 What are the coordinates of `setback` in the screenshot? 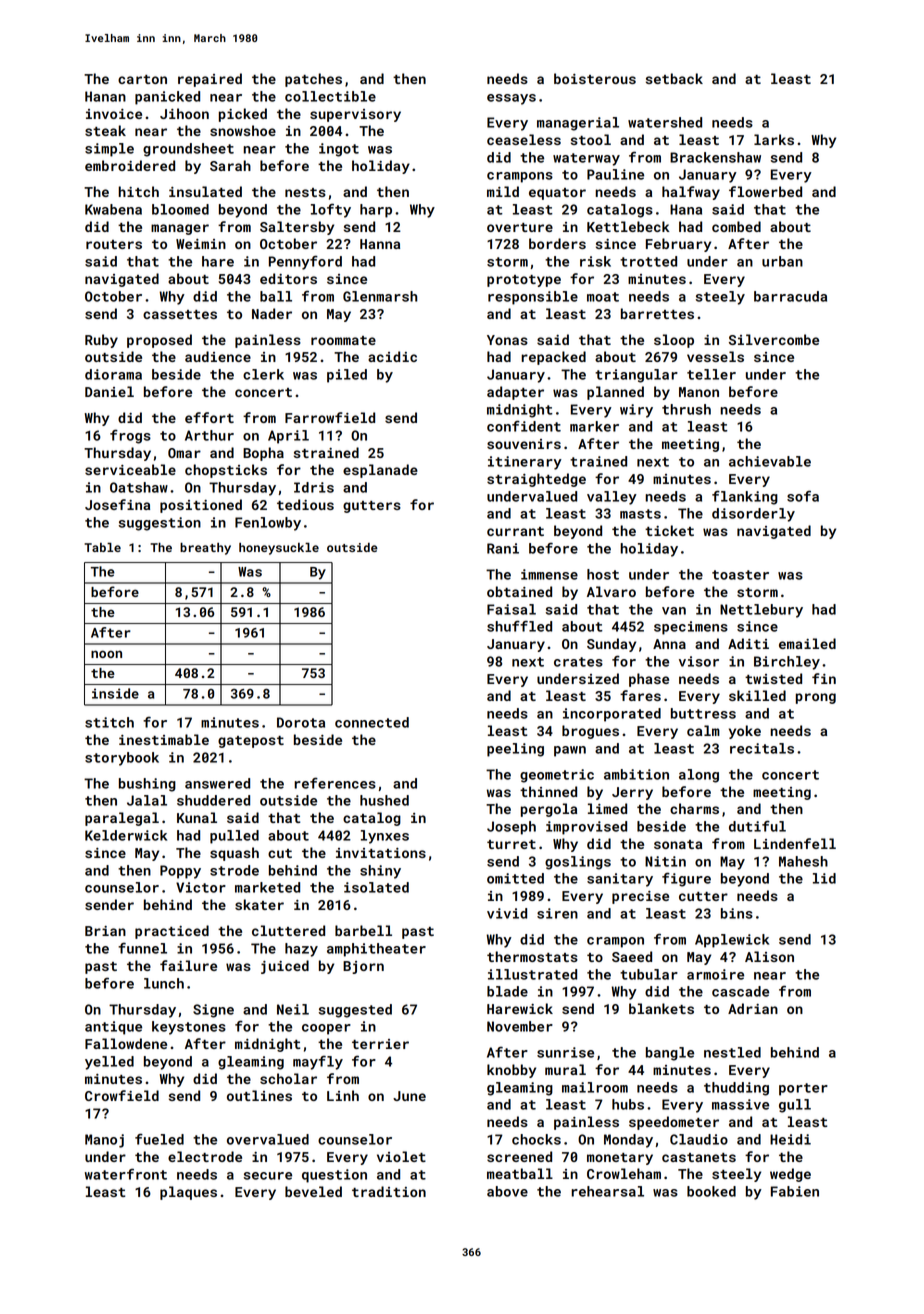 It's located at (674, 78).
